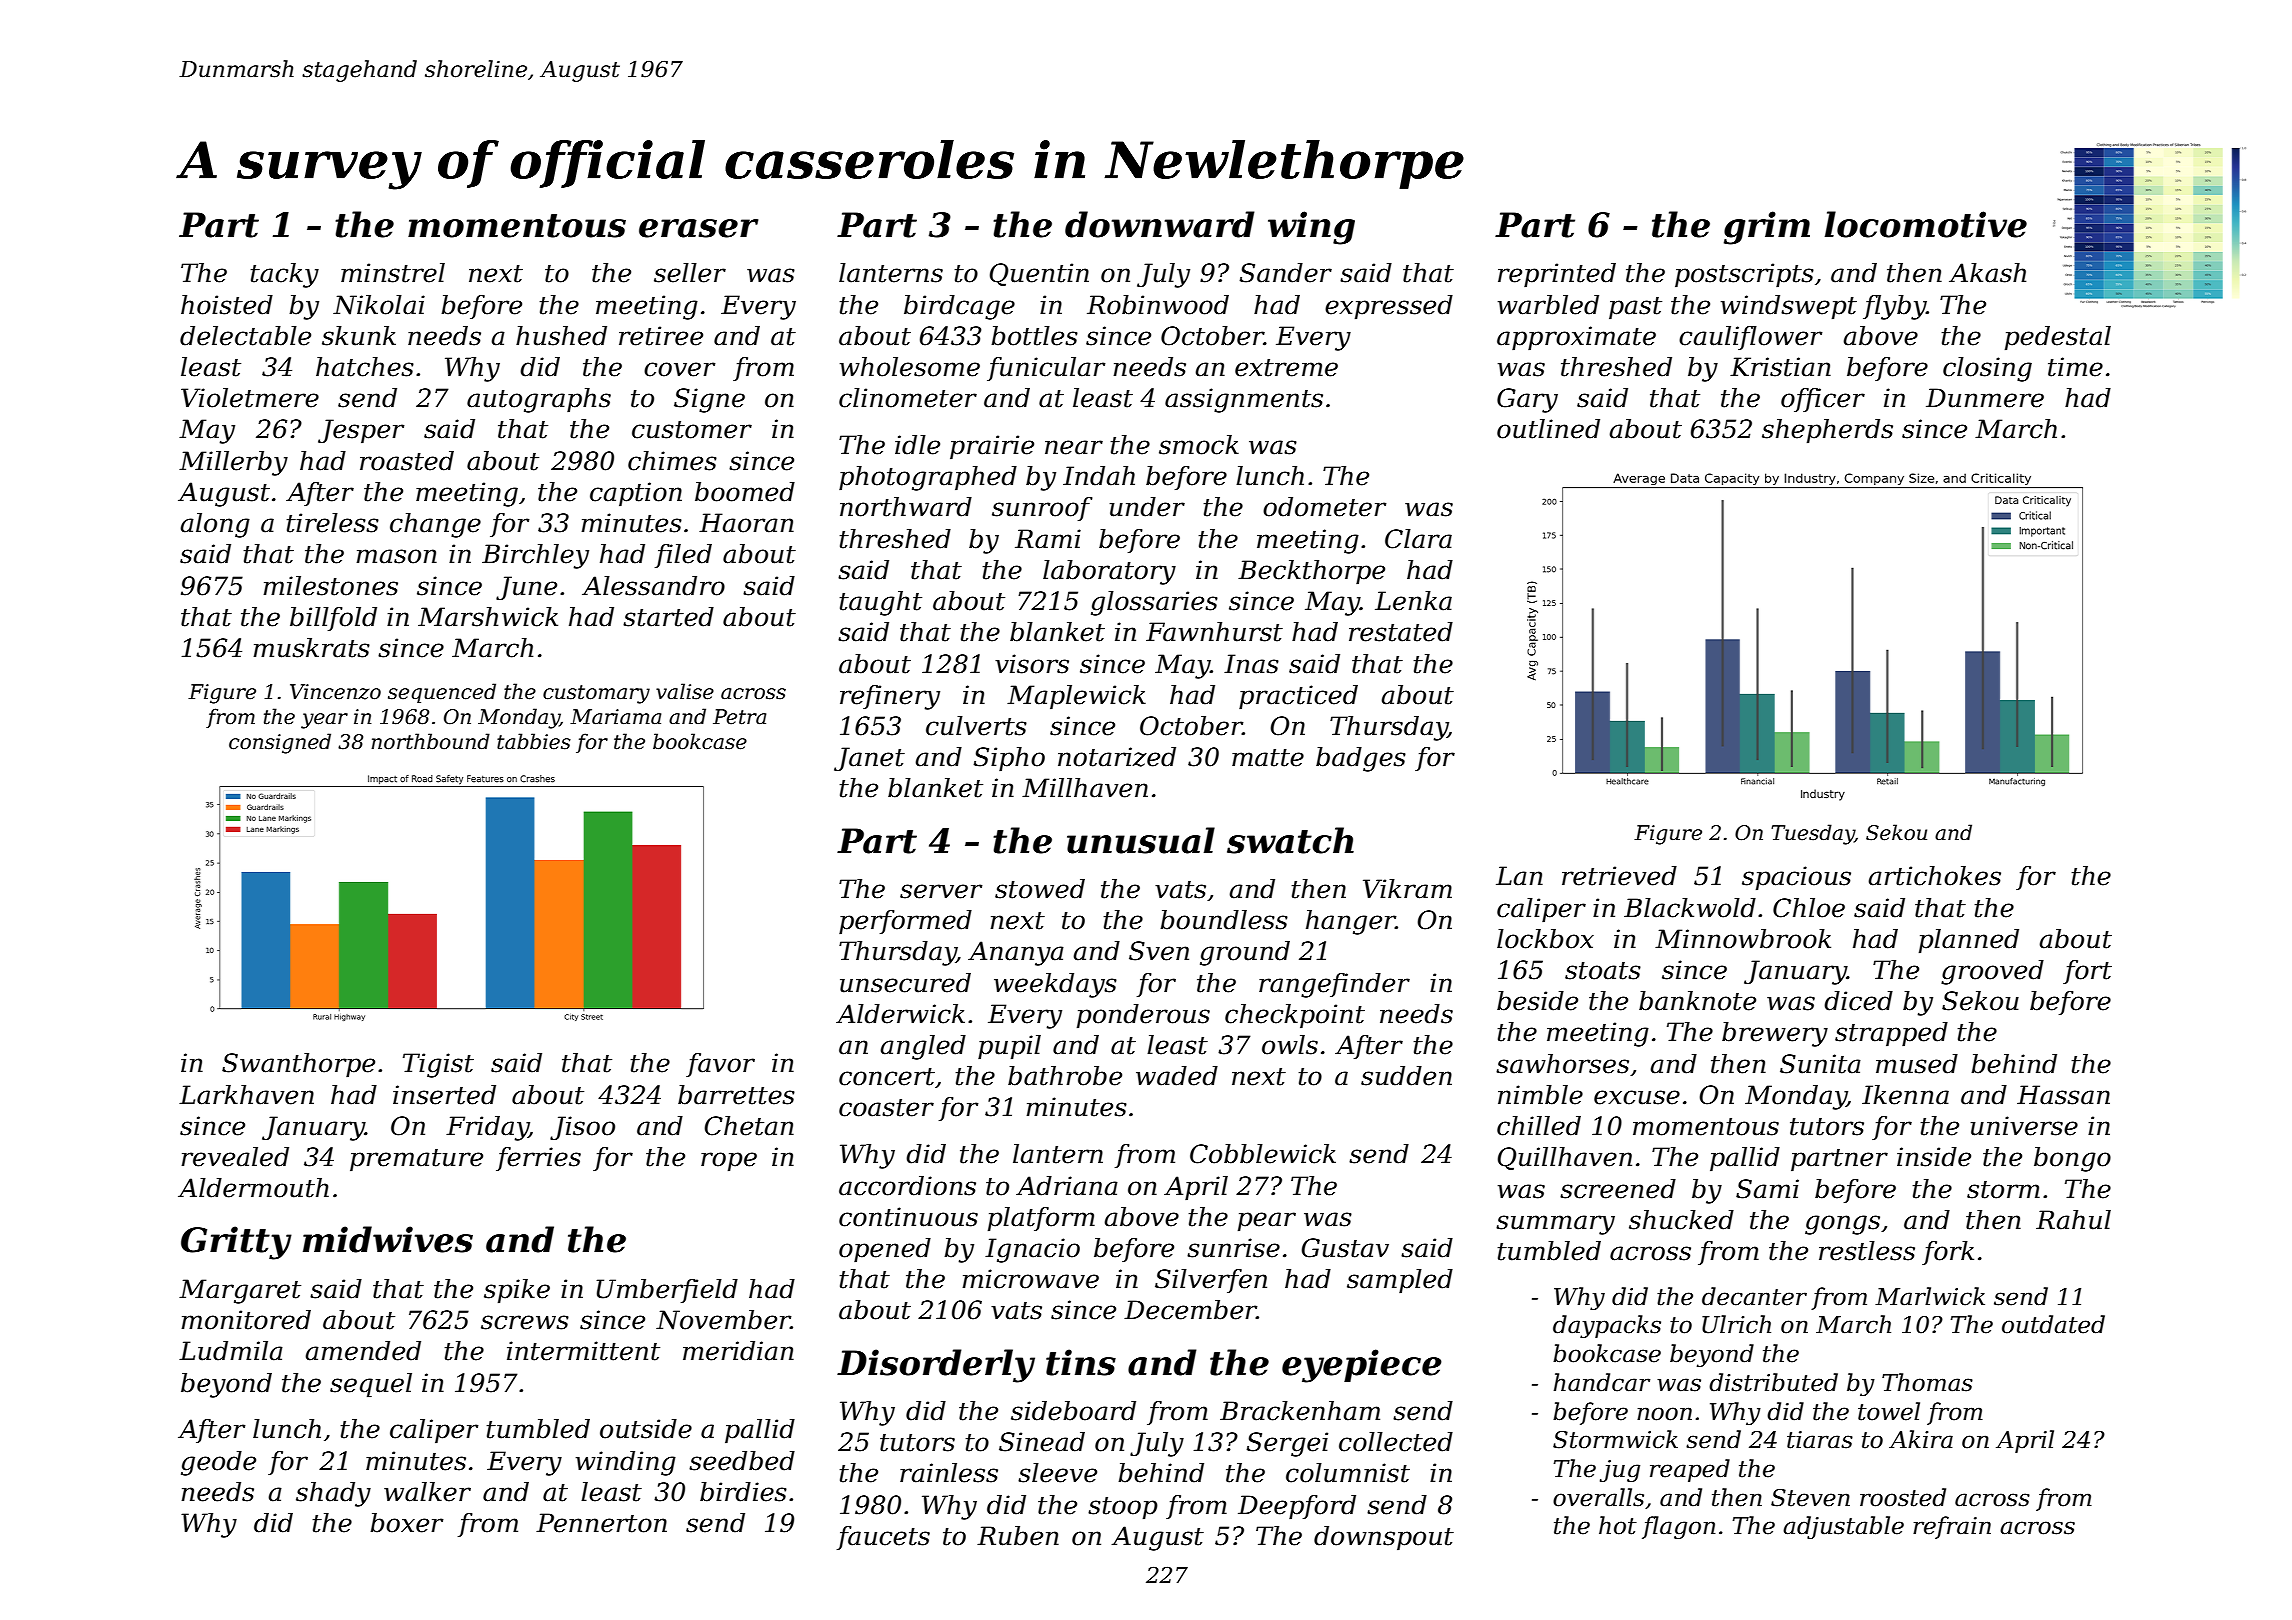  What do you see at coordinates (233, 463) in the screenshot?
I see `Millerby` at bounding box center [233, 463].
